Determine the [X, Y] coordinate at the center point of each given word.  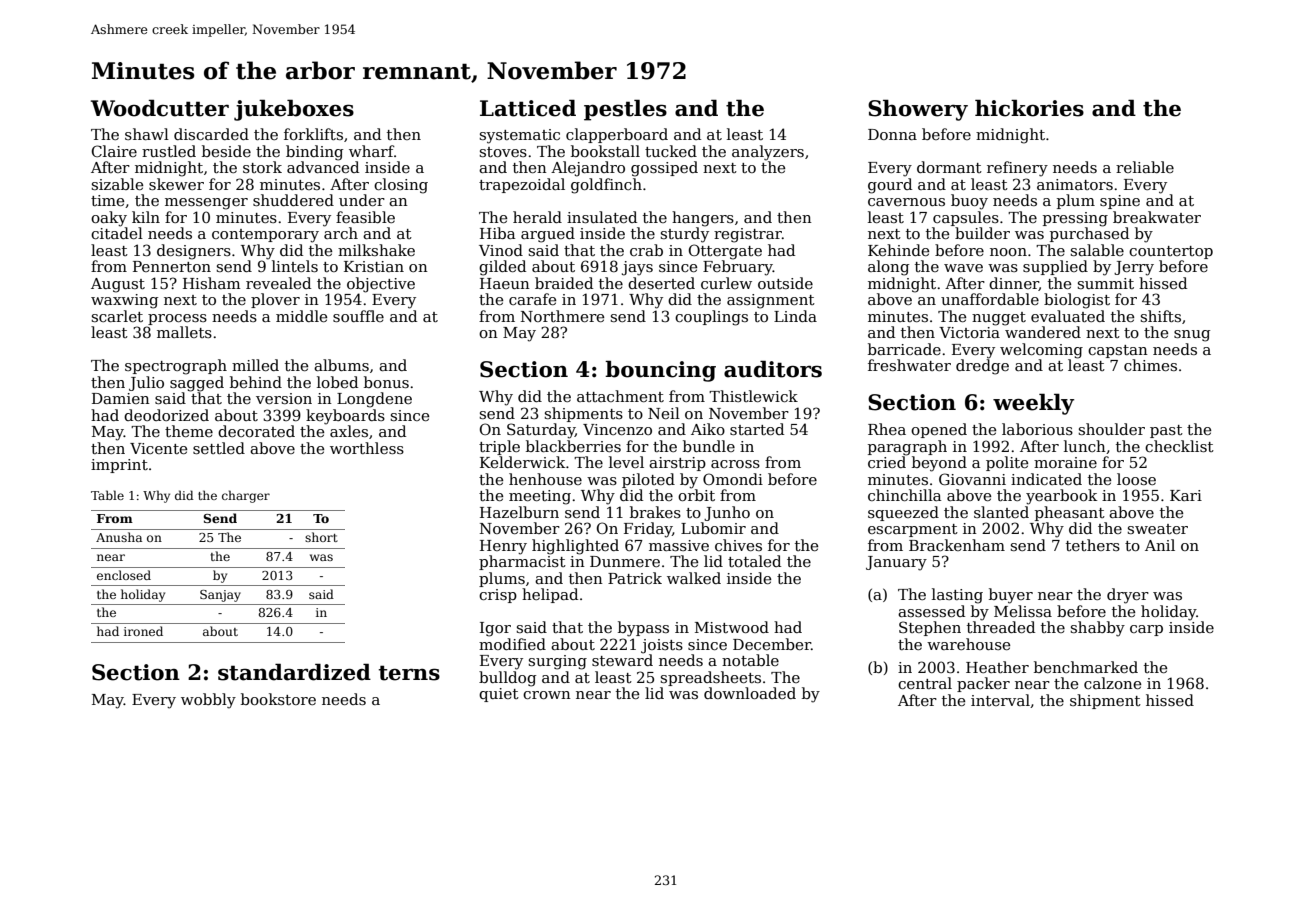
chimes [1150, 365]
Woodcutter [160, 108]
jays [637, 268]
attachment [620, 396]
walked [694, 578]
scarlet [117, 316]
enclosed [124, 575]
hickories [1029, 108]
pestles [625, 110]
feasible [365, 217]
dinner [1014, 284]
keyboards [345, 417]
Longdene [374, 400]
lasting [957, 596]
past [1166, 431]
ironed [143, 631]
